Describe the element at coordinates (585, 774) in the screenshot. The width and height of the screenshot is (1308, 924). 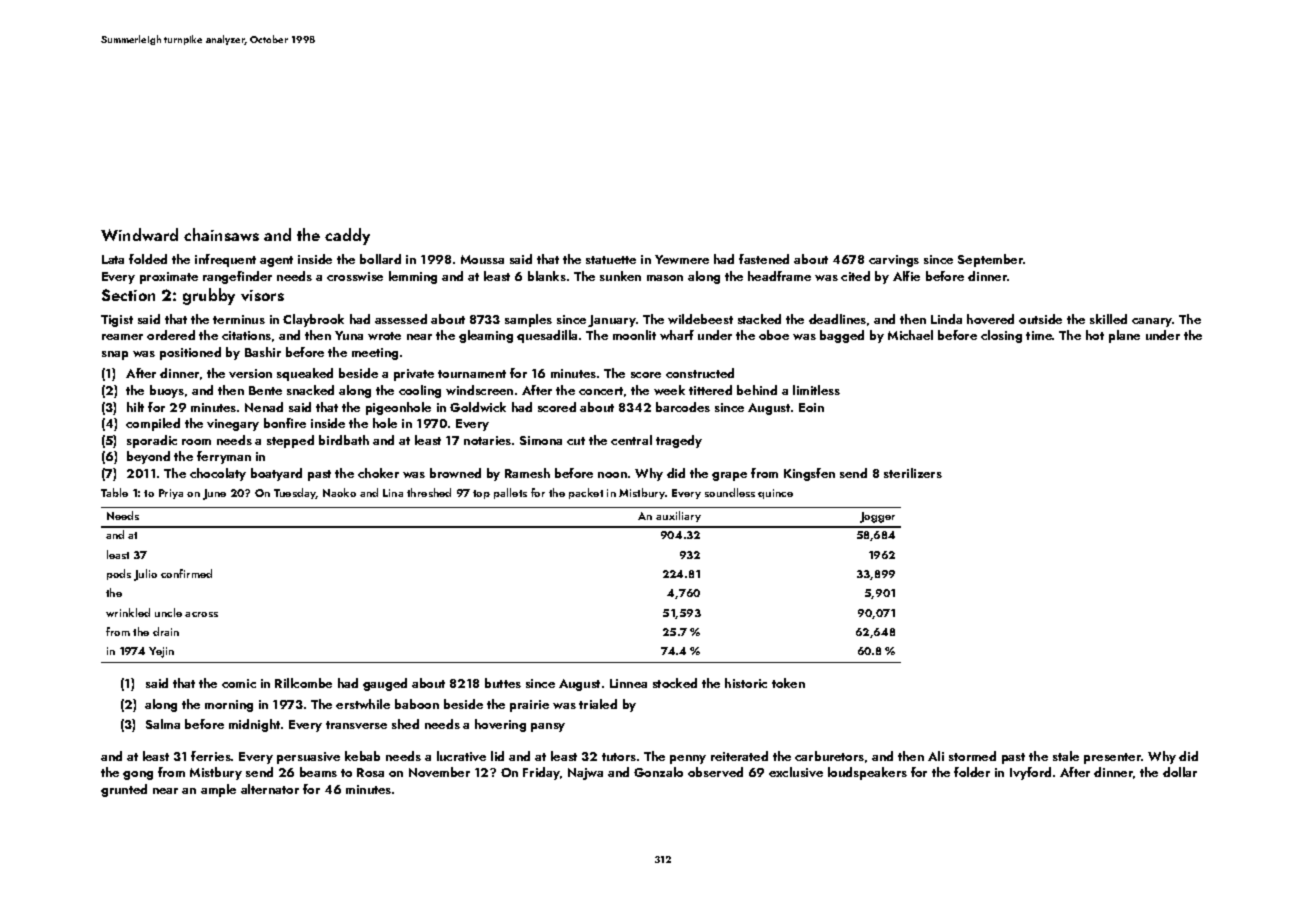
I see `Najwa` at that location.
